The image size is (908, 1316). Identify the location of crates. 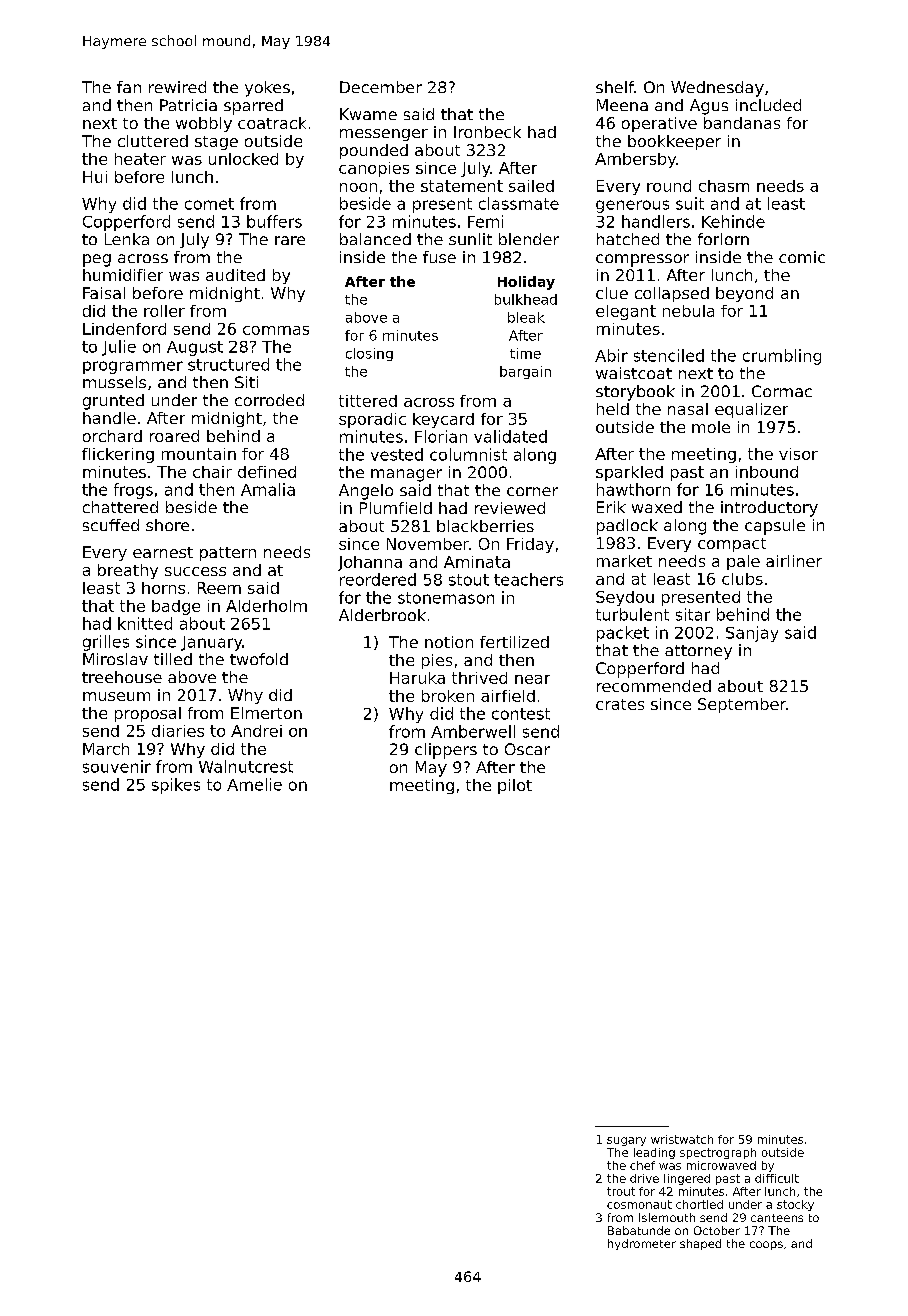
(620, 704).
